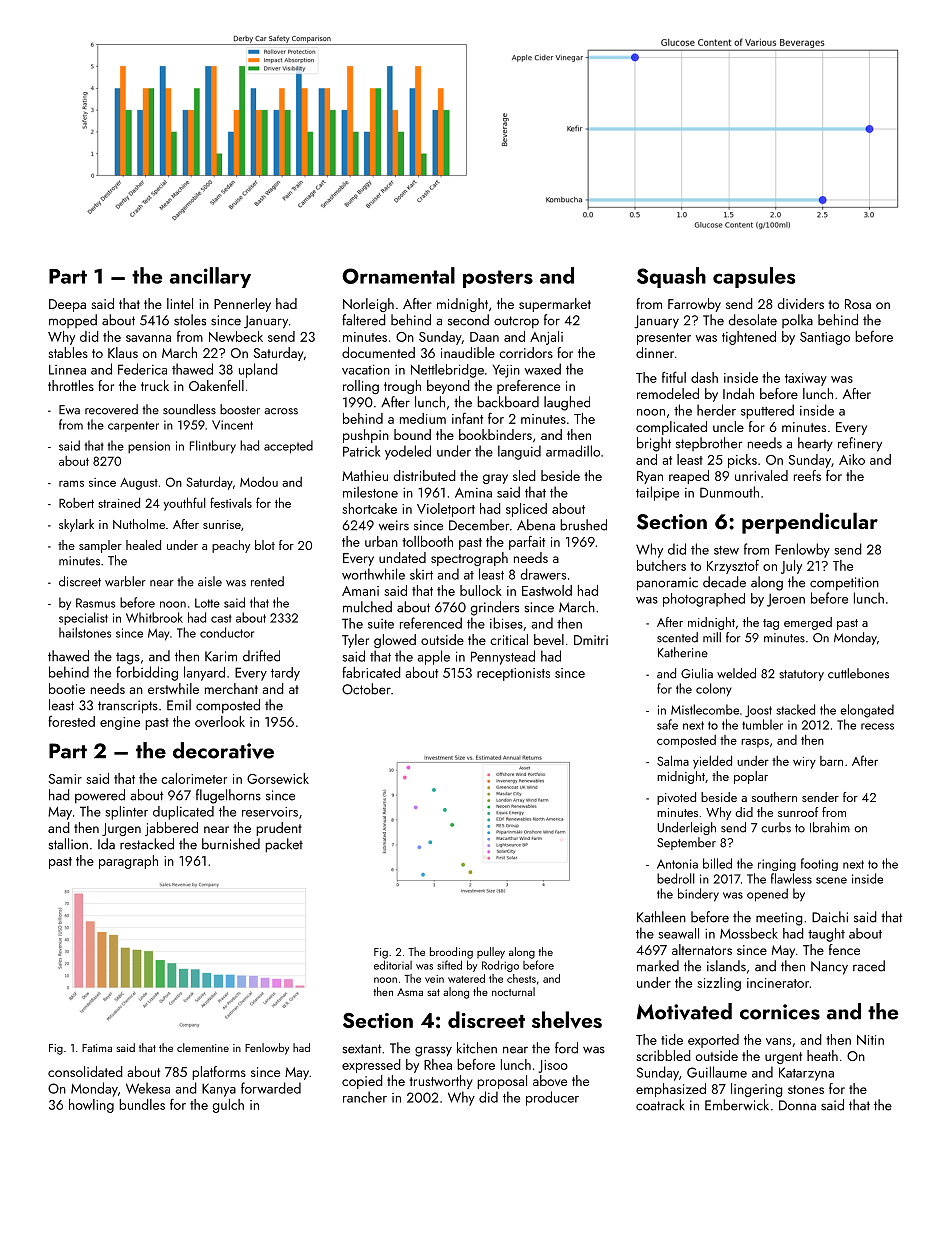 This image has height=1233, width=952. I want to click on bedroll, so click(676, 878).
